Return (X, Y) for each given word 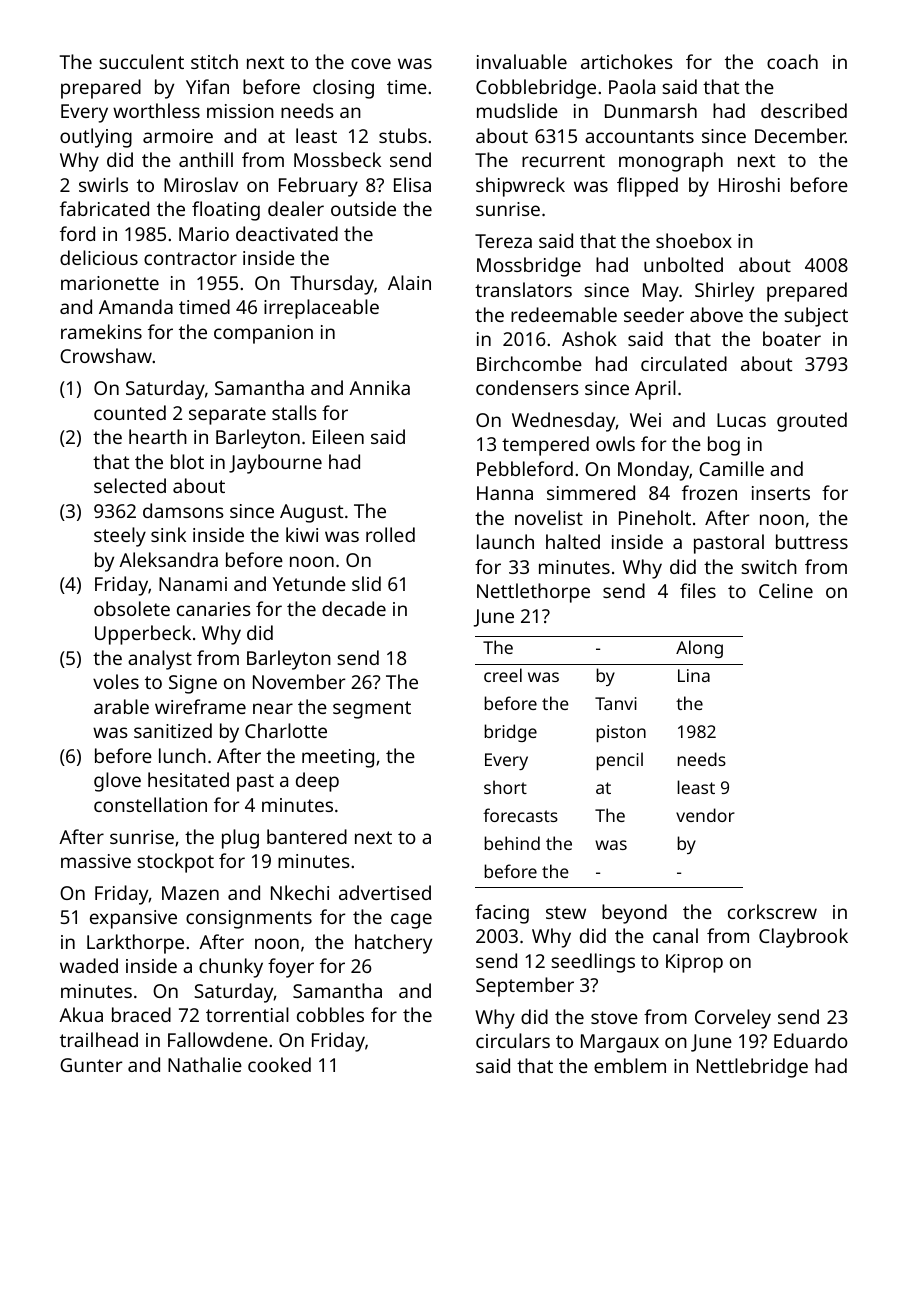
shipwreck (520, 187)
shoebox (694, 240)
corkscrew (772, 911)
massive (96, 861)
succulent (142, 61)
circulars (513, 1040)
